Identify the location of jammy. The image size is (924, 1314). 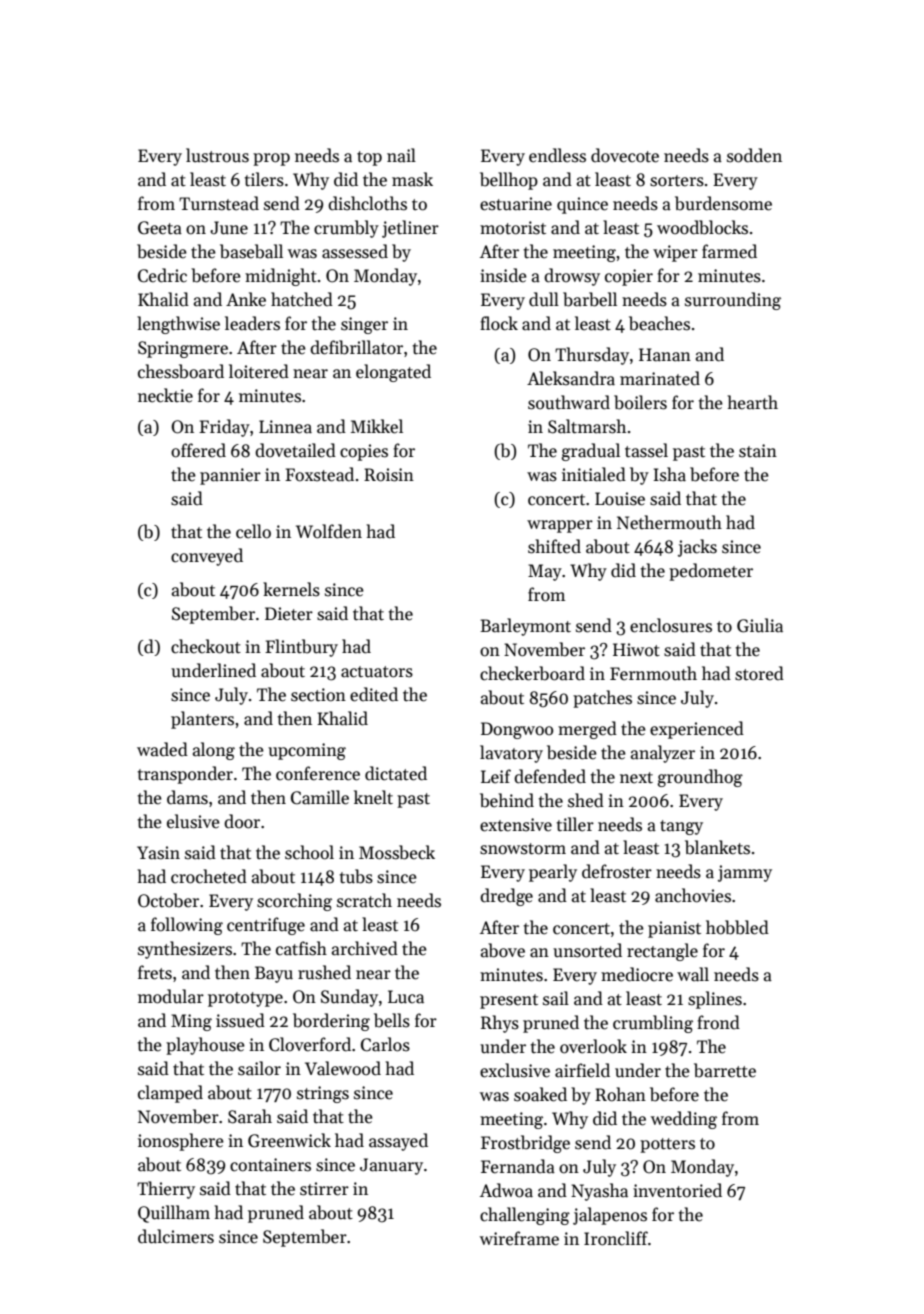
(745, 873).
